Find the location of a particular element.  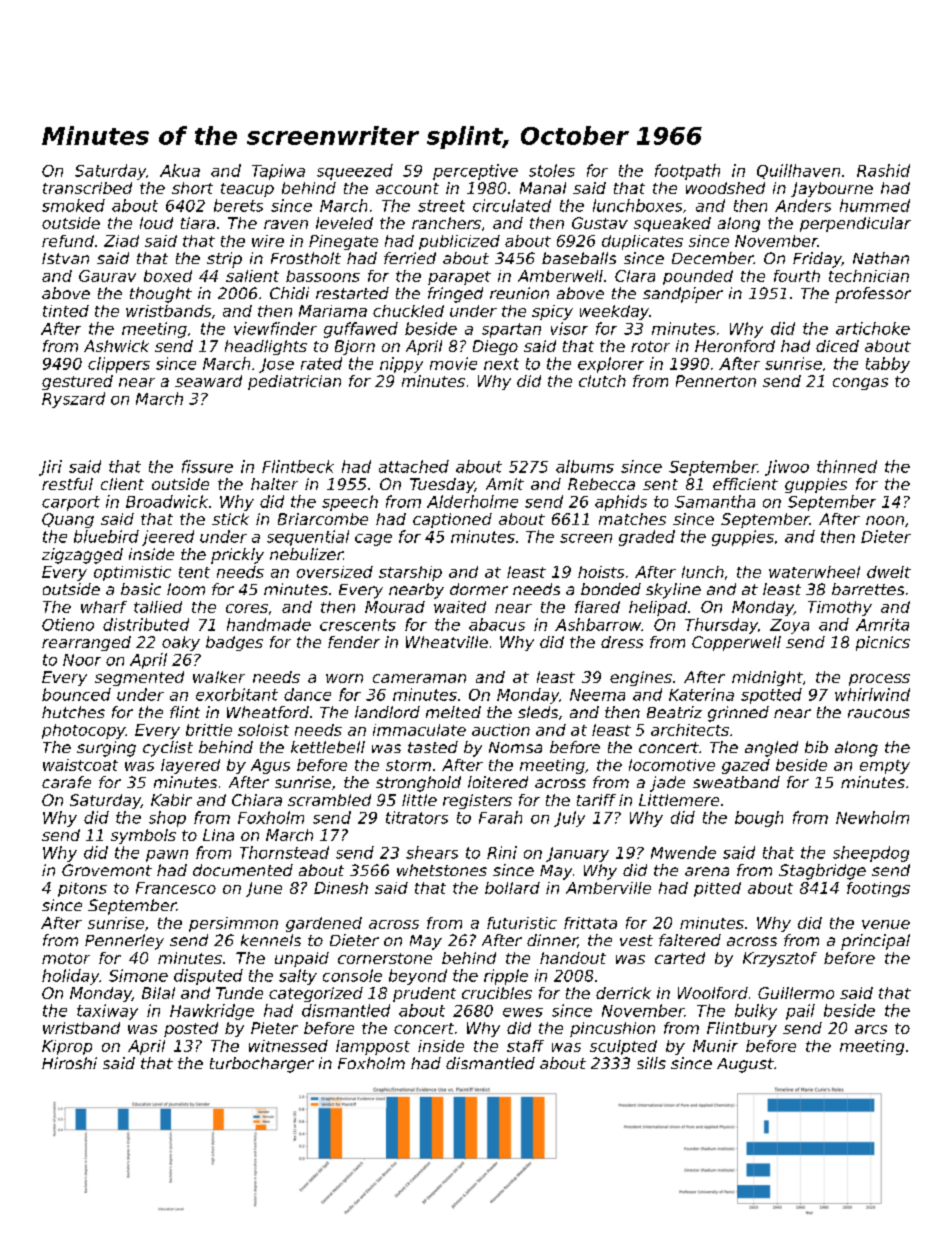

loitered is located at coordinates (498, 782).
